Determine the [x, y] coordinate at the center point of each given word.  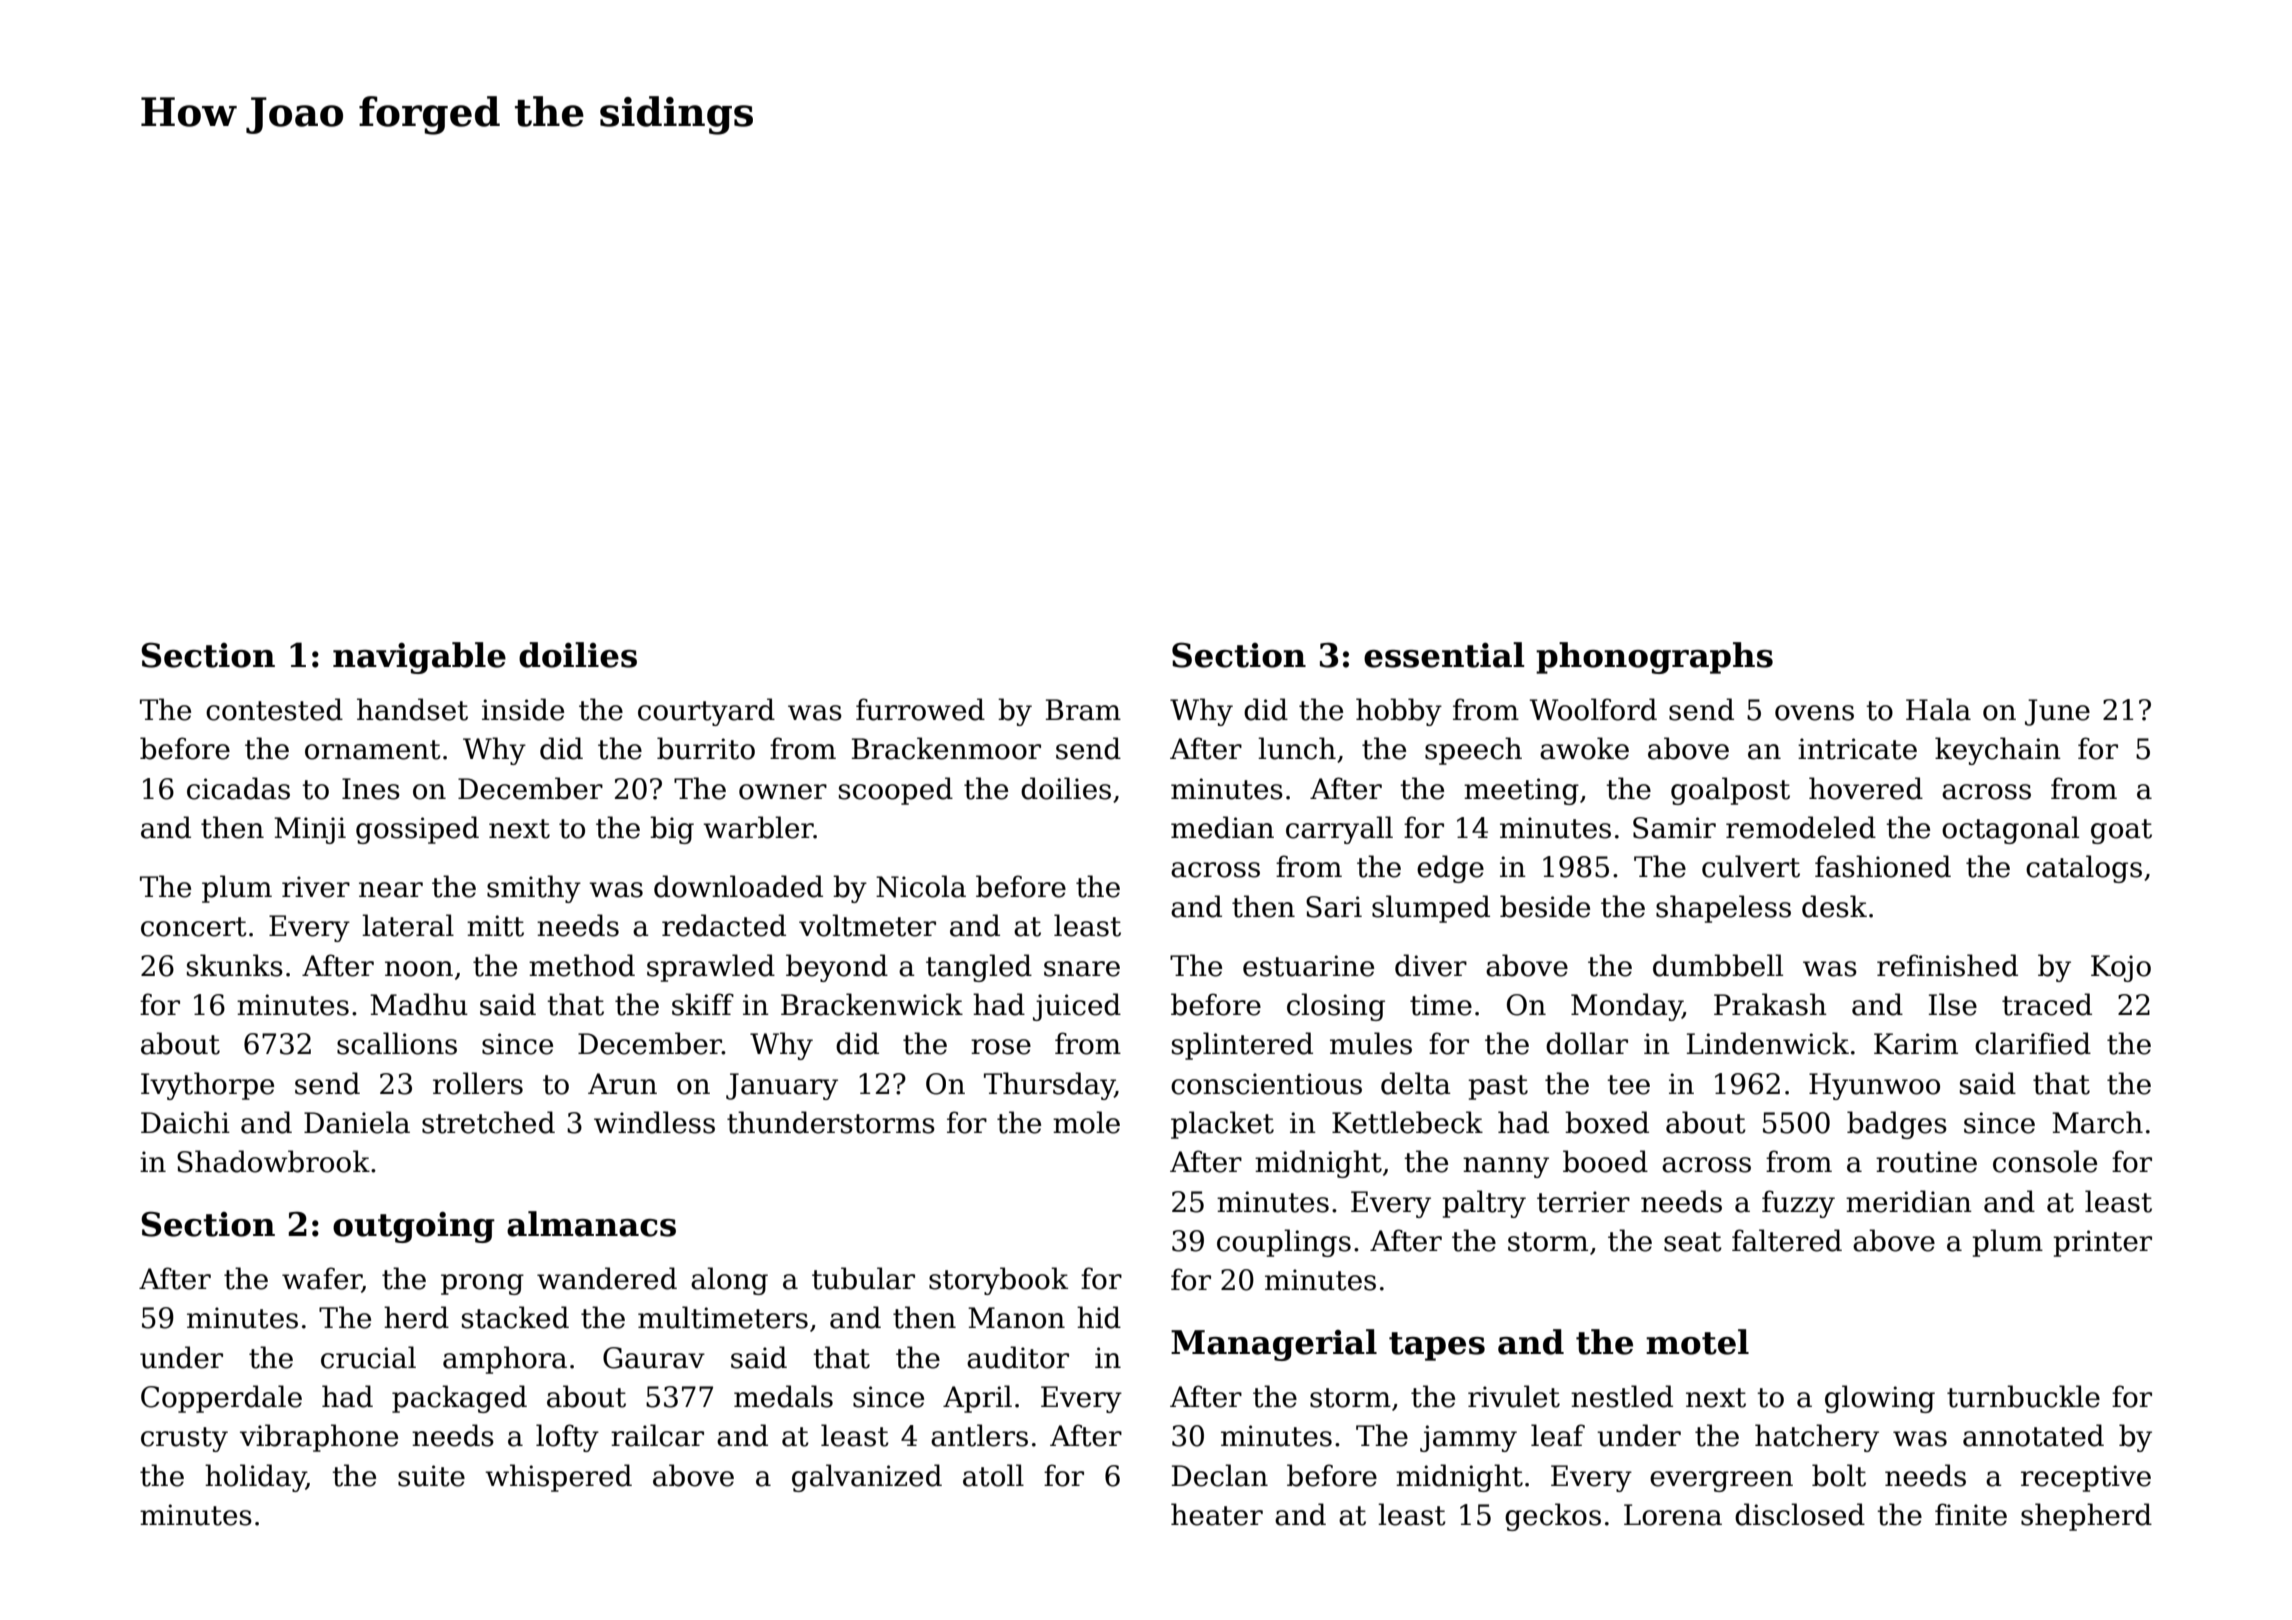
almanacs [591, 1224]
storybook [998, 1281]
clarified [2033, 1043]
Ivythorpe [207, 1086]
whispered [558, 1478]
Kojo [2121, 968]
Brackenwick [872, 1004]
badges [1897, 1125]
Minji [310, 830]
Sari [1334, 907]
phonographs [1654, 658]
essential [1444, 655]
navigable [419, 658]
